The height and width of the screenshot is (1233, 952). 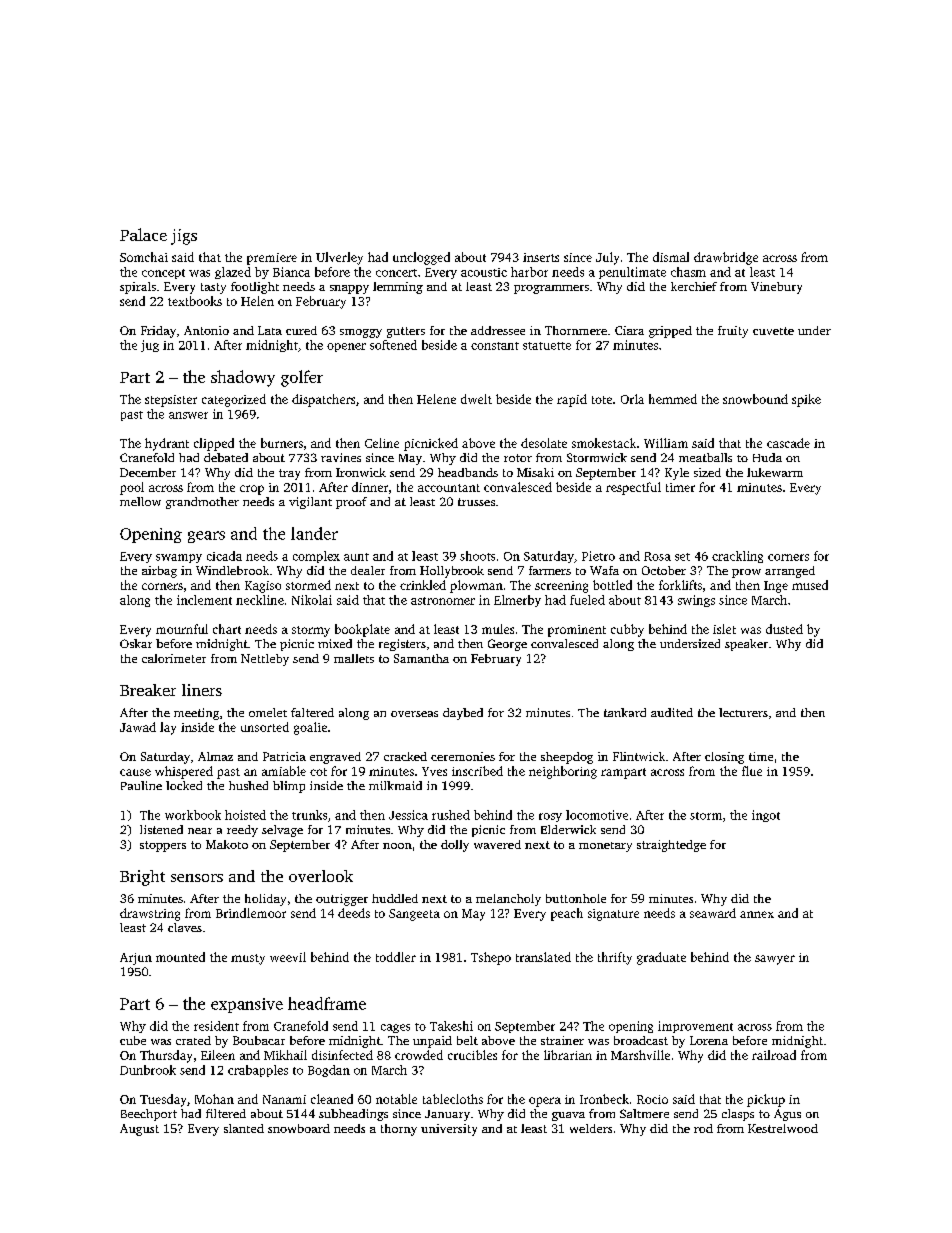 What do you see at coordinates (666, 443) in the screenshot?
I see `William` at bounding box center [666, 443].
